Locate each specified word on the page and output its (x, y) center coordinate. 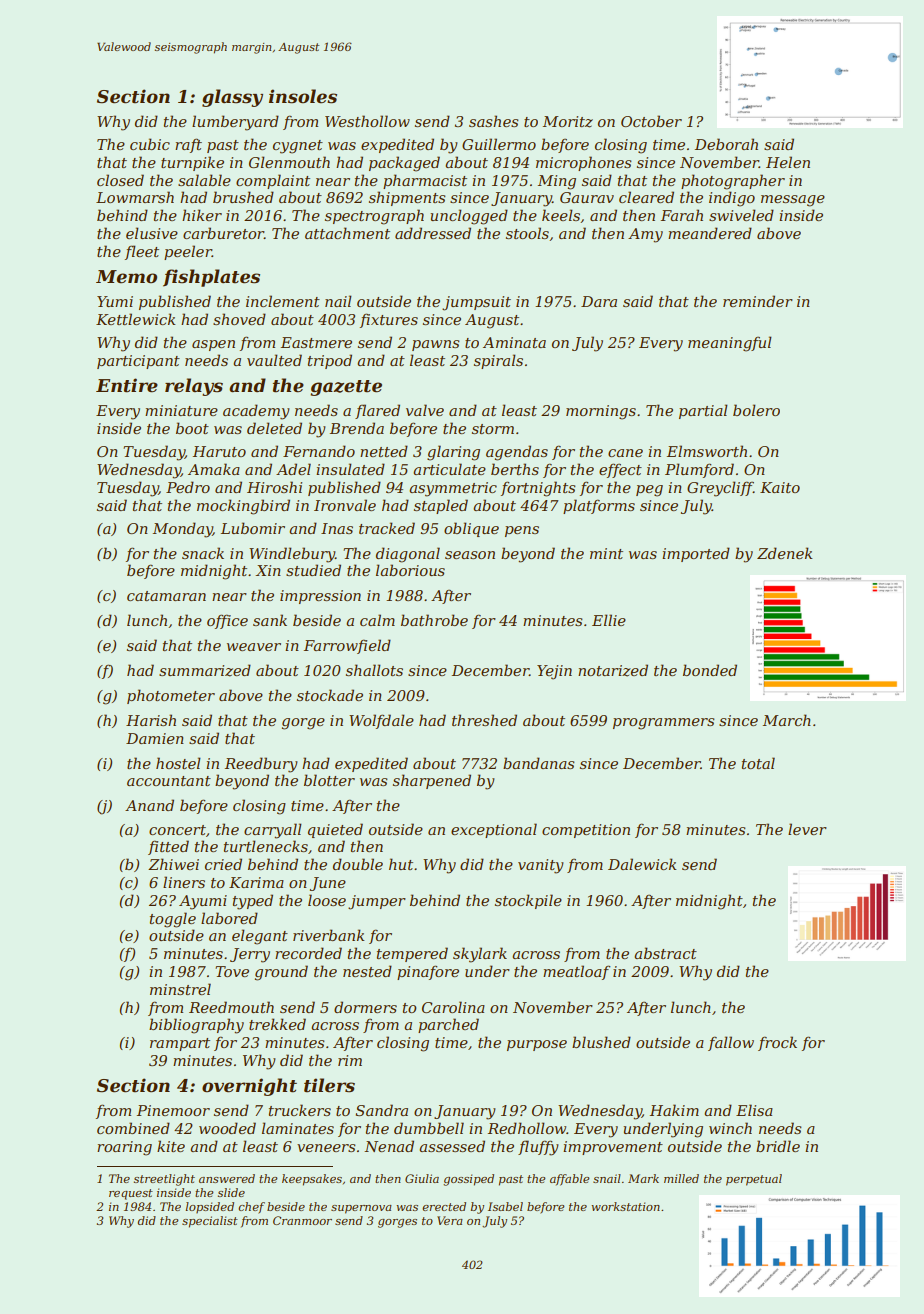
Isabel (505, 1206)
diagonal (408, 555)
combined (133, 1128)
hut (401, 864)
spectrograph (374, 217)
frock (777, 1043)
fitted (168, 847)
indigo (732, 199)
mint (606, 553)
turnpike (192, 163)
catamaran (166, 596)
